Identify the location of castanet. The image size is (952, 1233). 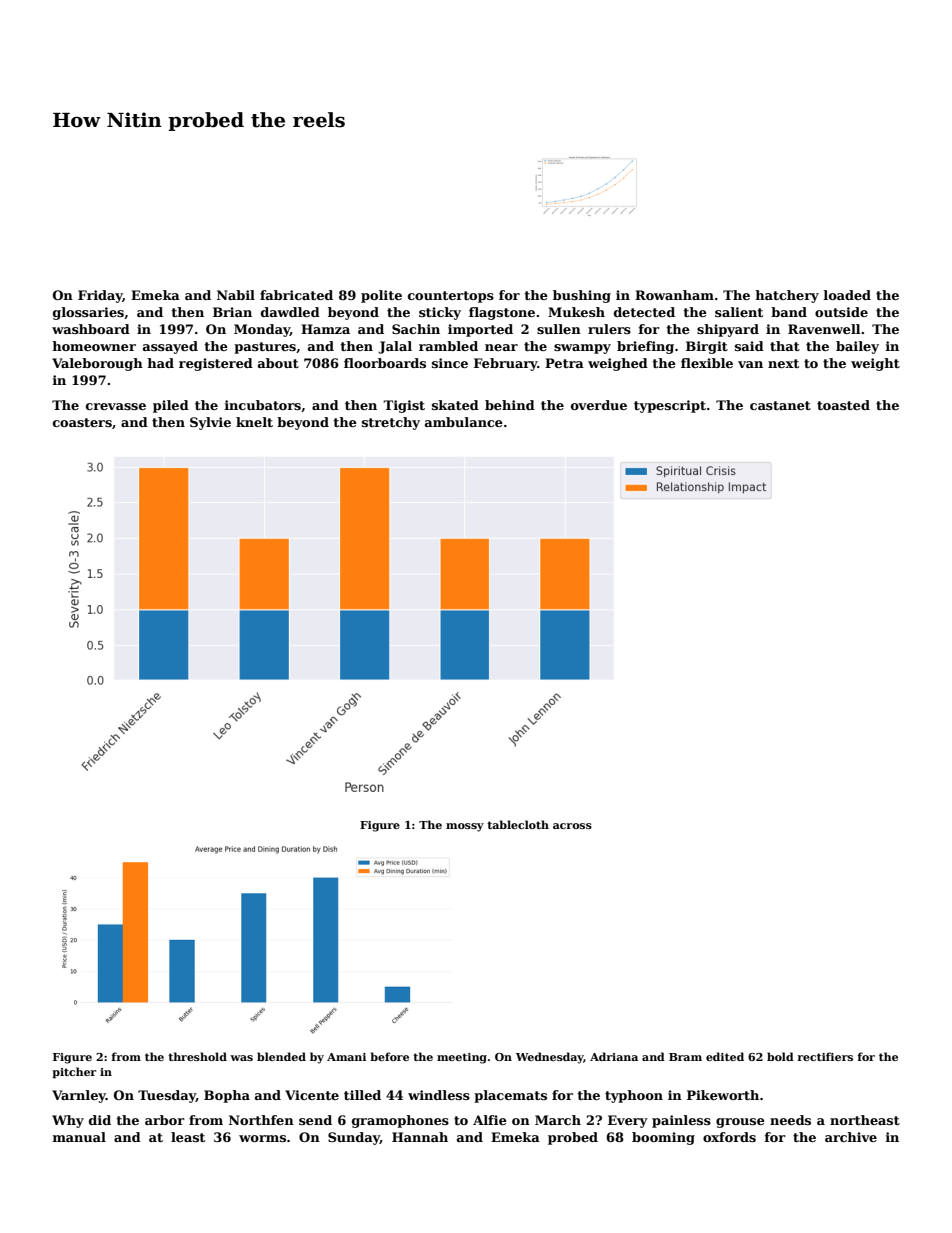
(780, 405).
